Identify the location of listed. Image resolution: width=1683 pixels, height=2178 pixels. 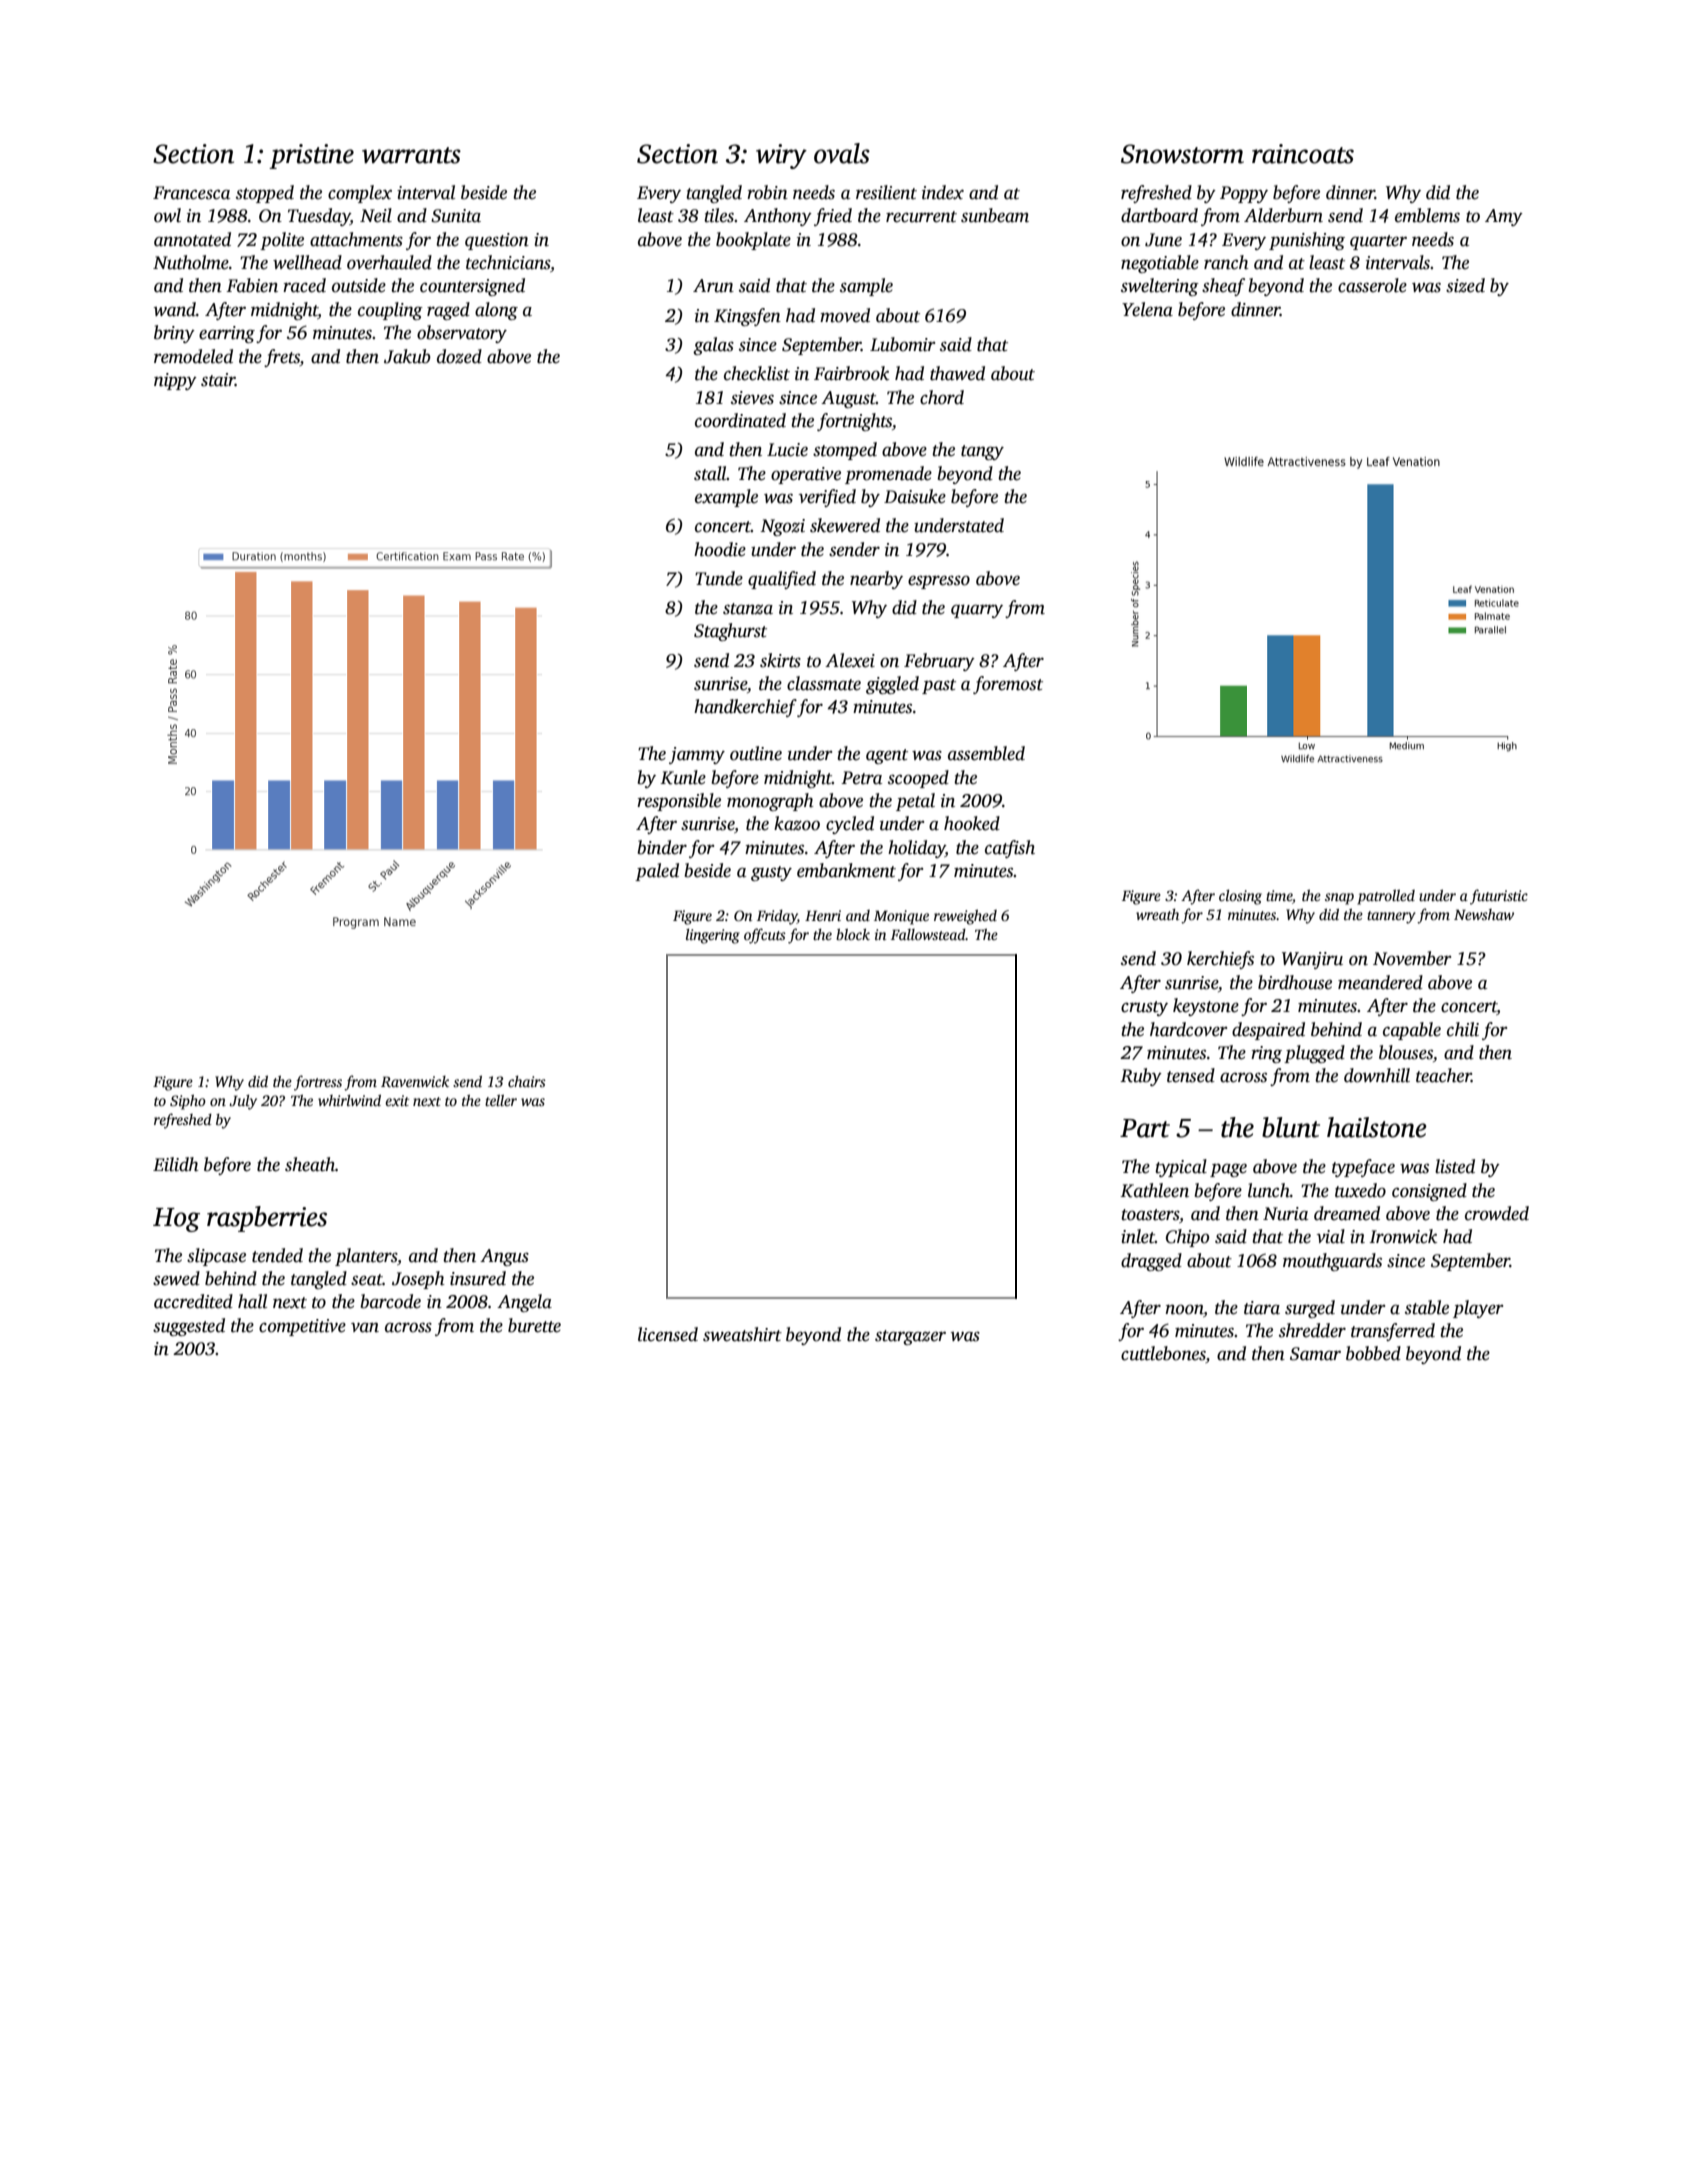
(1455, 1166).
